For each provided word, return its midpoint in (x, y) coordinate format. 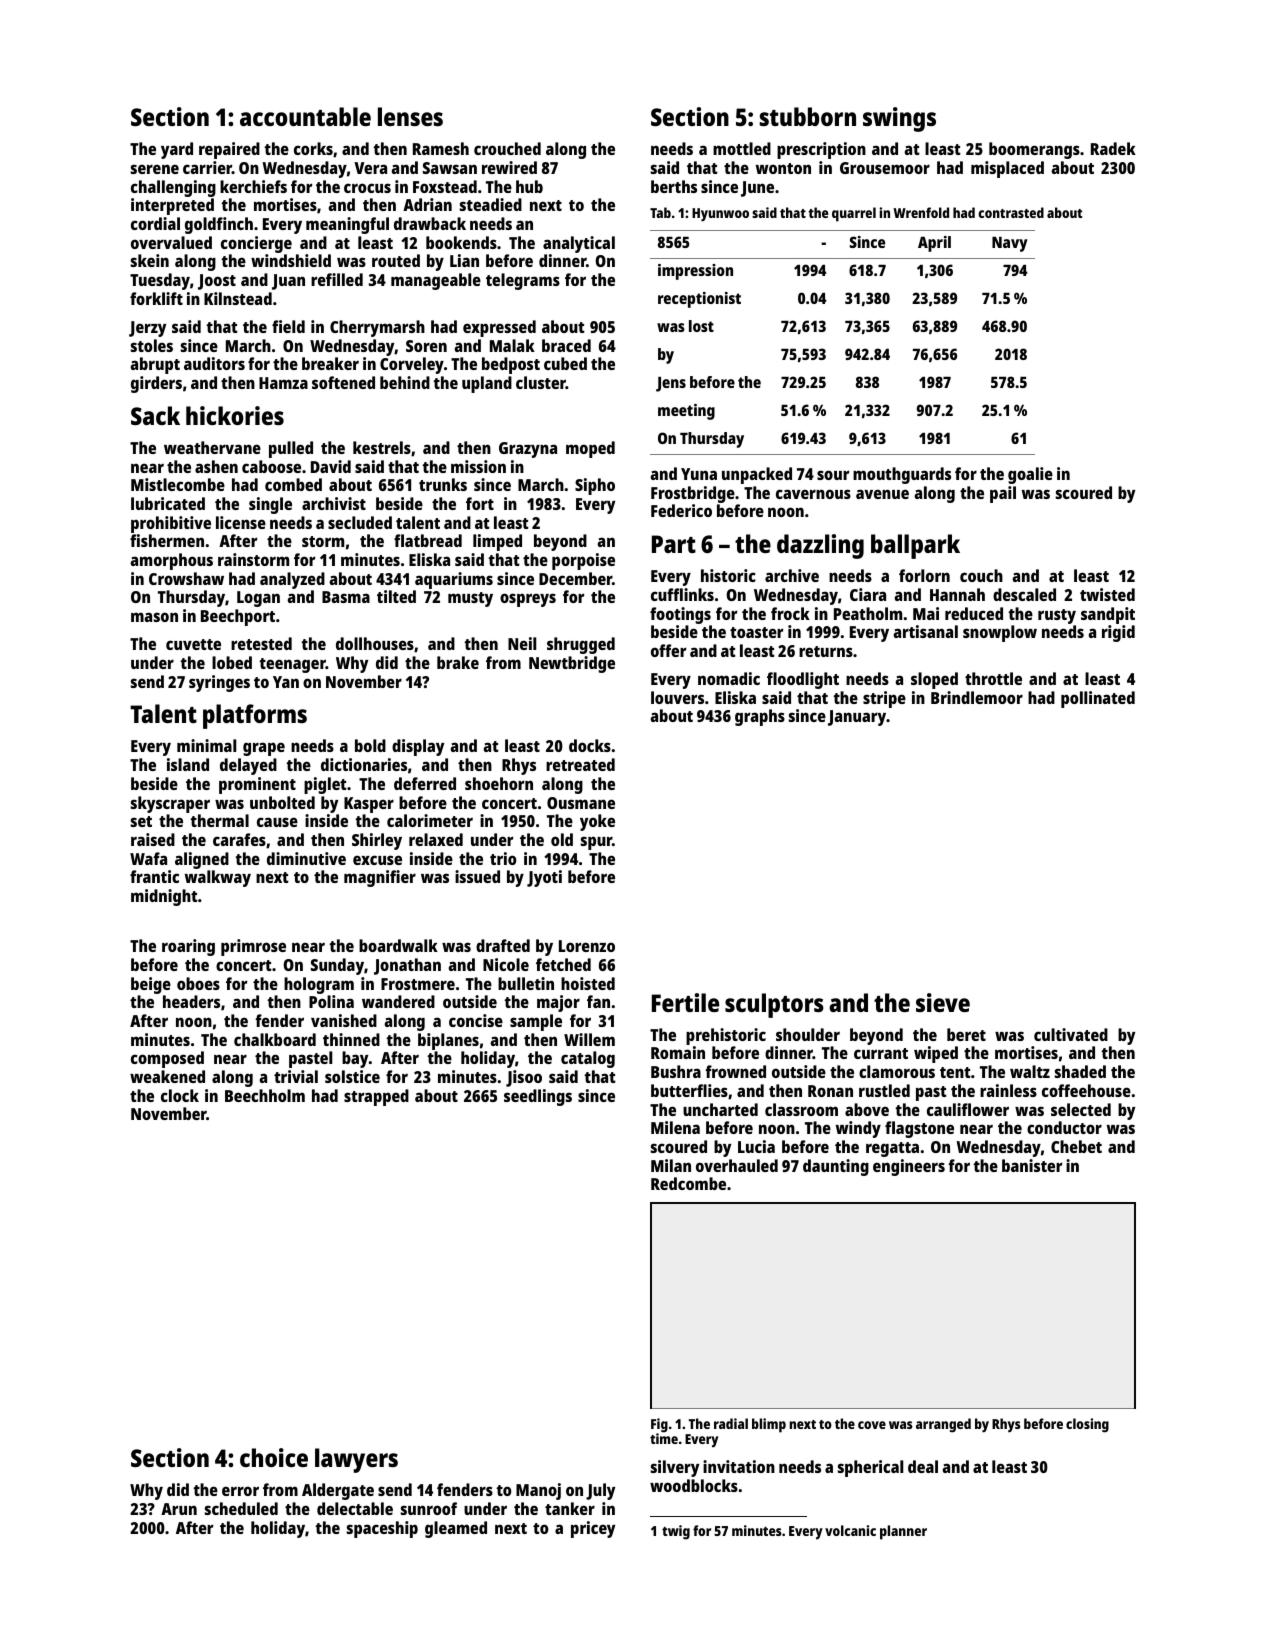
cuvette (193, 644)
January (857, 718)
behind (405, 382)
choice (274, 1457)
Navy (1010, 244)
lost (701, 326)
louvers (677, 697)
